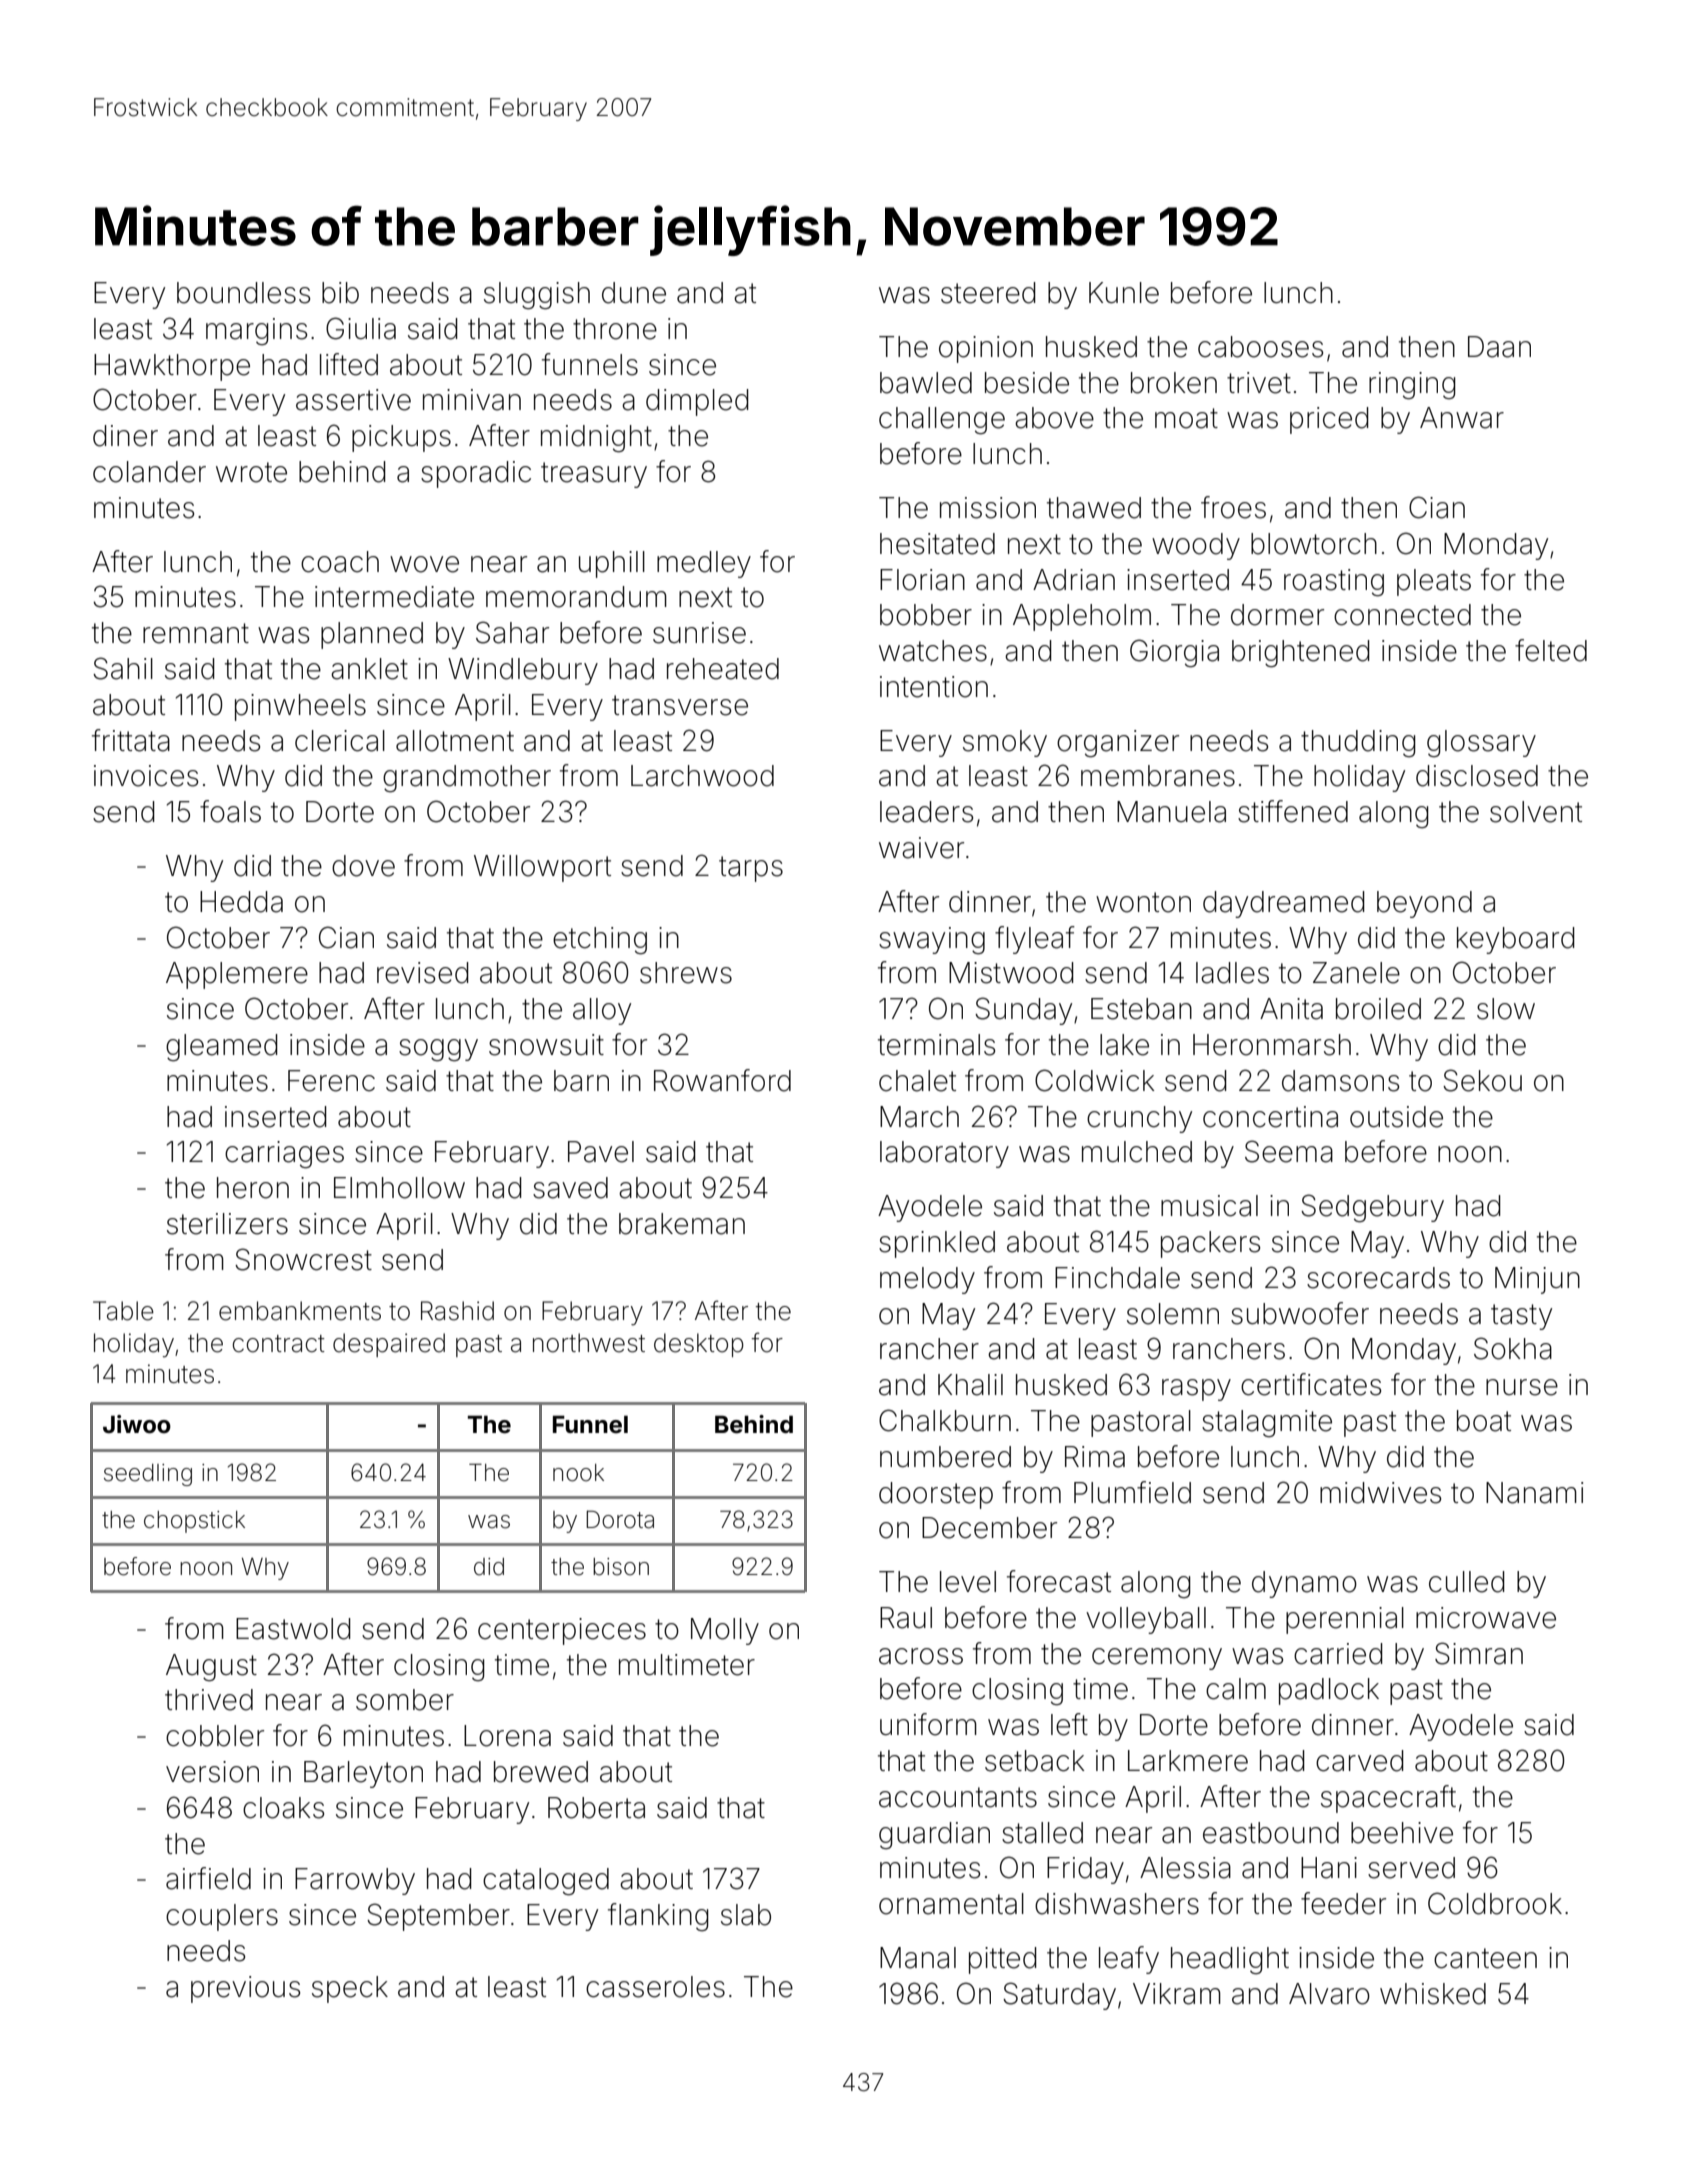  What do you see at coordinates (1124, 293) in the page?
I see `Kunle` at bounding box center [1124, 293].
